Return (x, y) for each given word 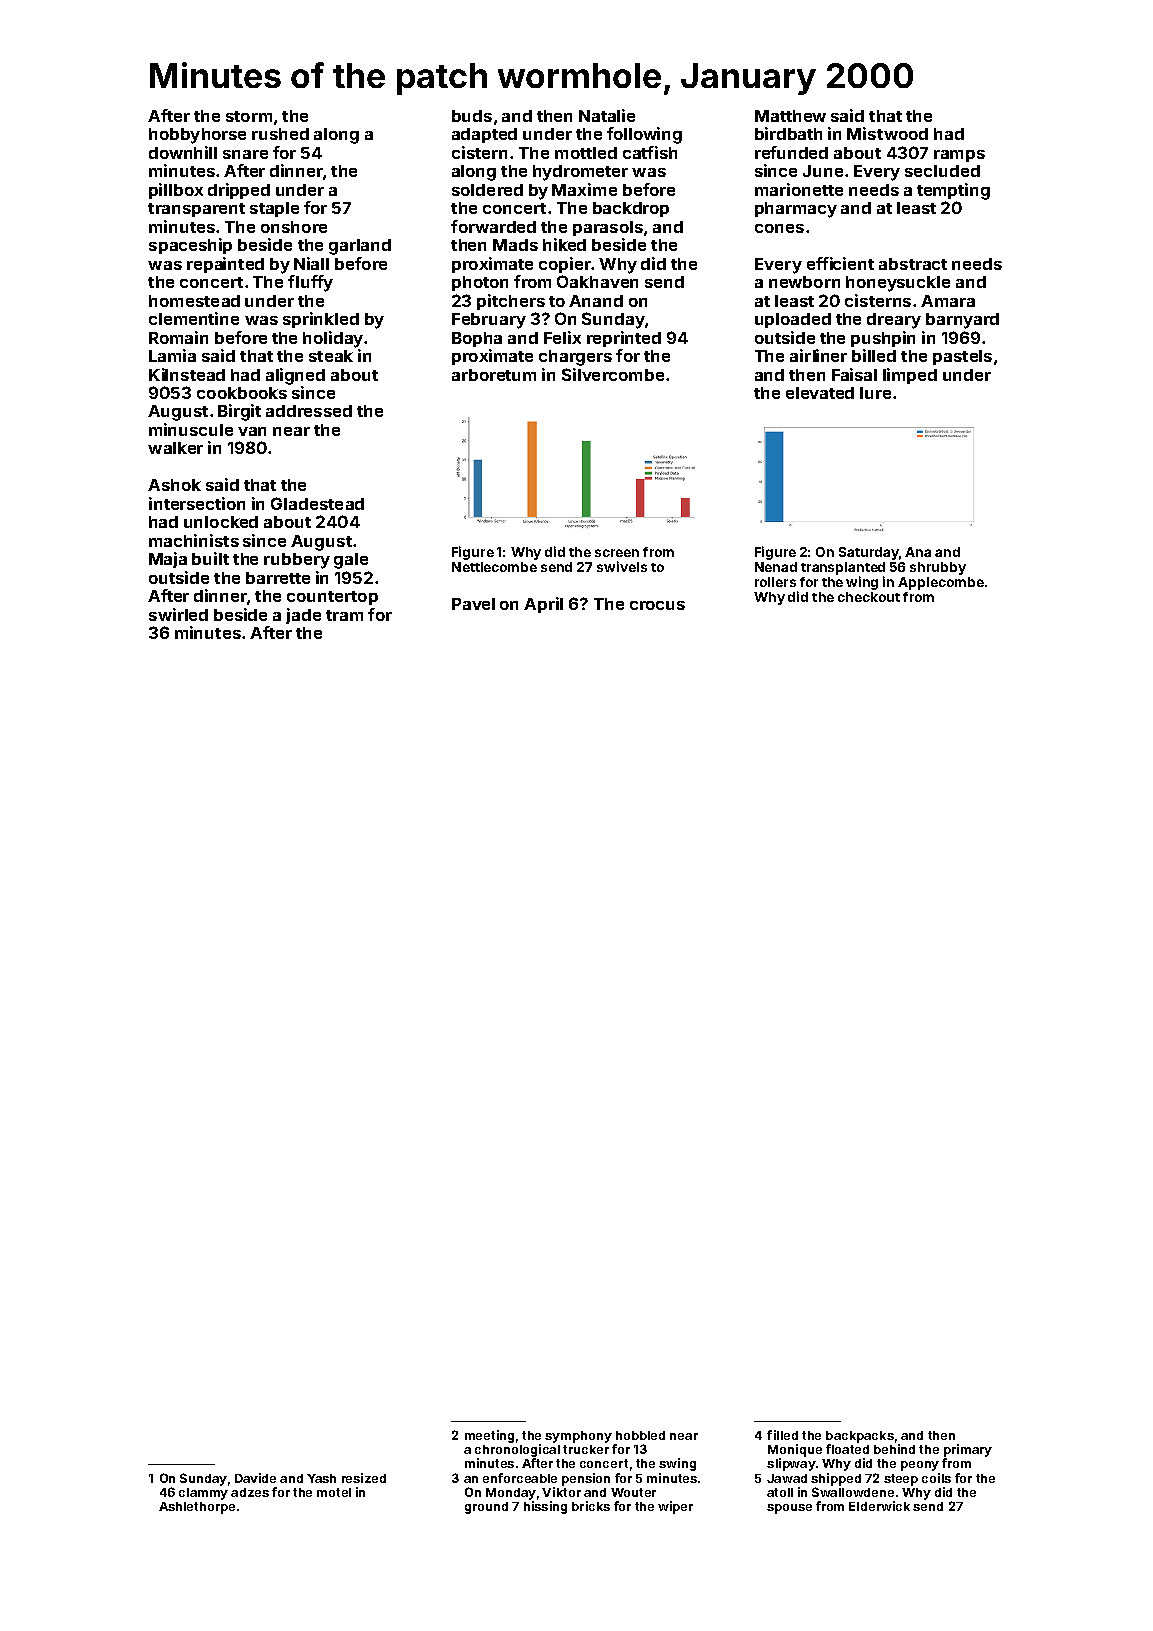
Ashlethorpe (197, 1508)
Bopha (477, 339)
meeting (489, 1436)
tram (344, 615)
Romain (178, 337)
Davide (255, 1478)
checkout (869, 597)
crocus (657, 605)
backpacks (860, 1437)
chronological (517, 1450)
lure (875, 393)
